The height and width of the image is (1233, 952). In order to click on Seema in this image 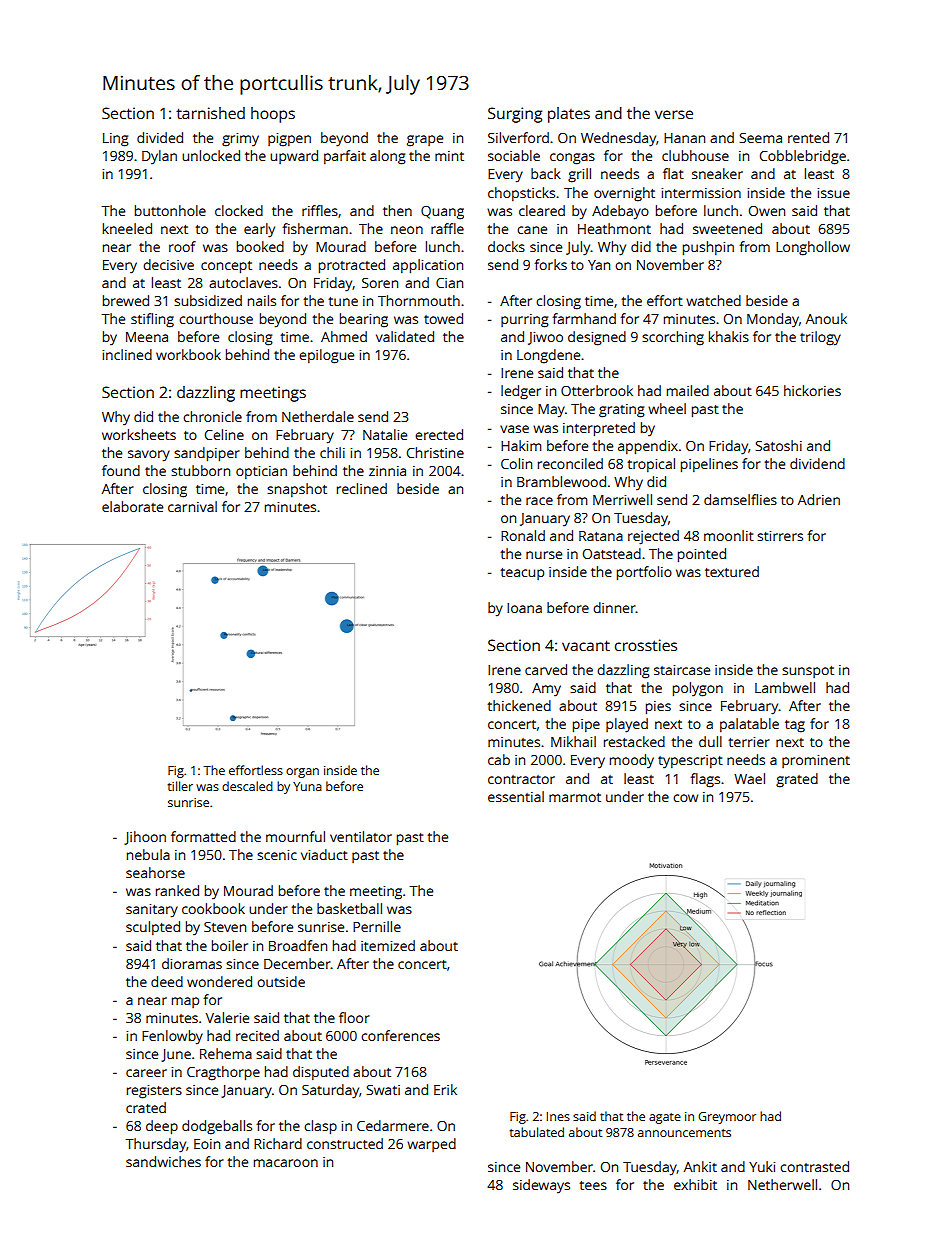, I will do `click(760, 138)`.
